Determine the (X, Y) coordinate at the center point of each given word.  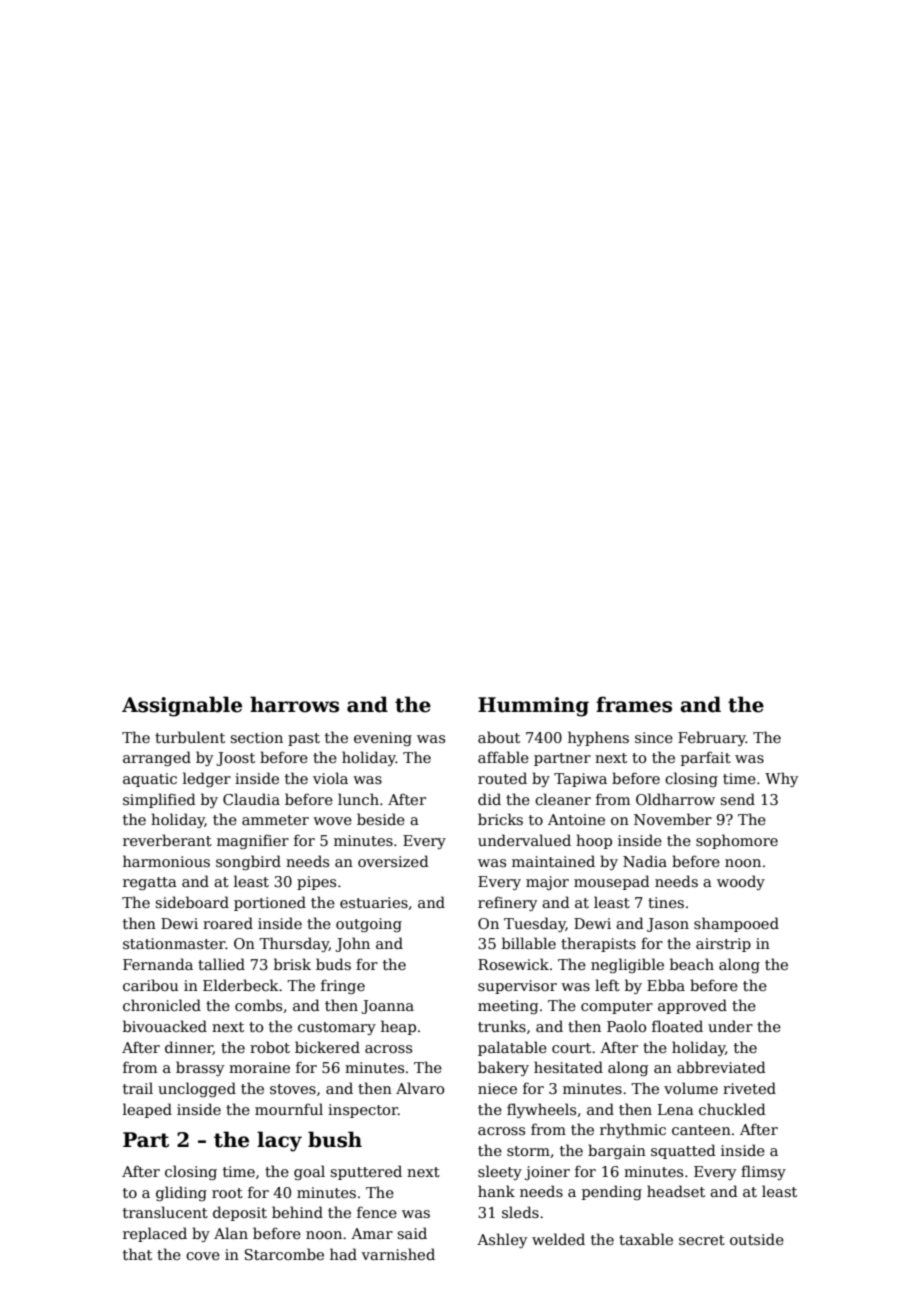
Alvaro (420, 1088)
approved (692, 1006)
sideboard (192, 902)
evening (383, 739)
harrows (294, 704)
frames (634, 704)
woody (741, 882)
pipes (316, 883)
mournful (289, 1109)
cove (203, 1256)
